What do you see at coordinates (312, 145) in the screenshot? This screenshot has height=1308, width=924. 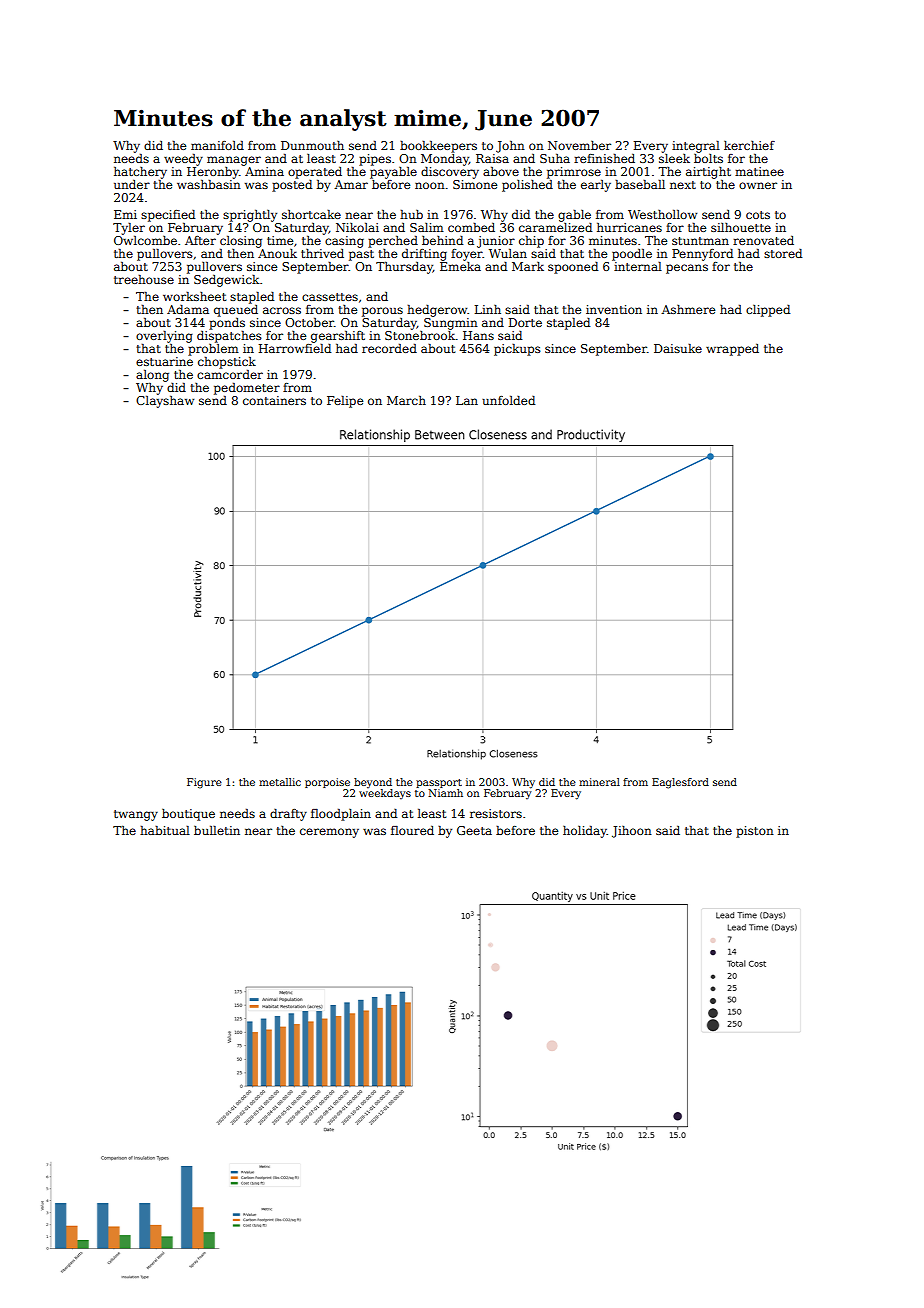 I see `Dunmouth` at bounding box center [312, 145].
